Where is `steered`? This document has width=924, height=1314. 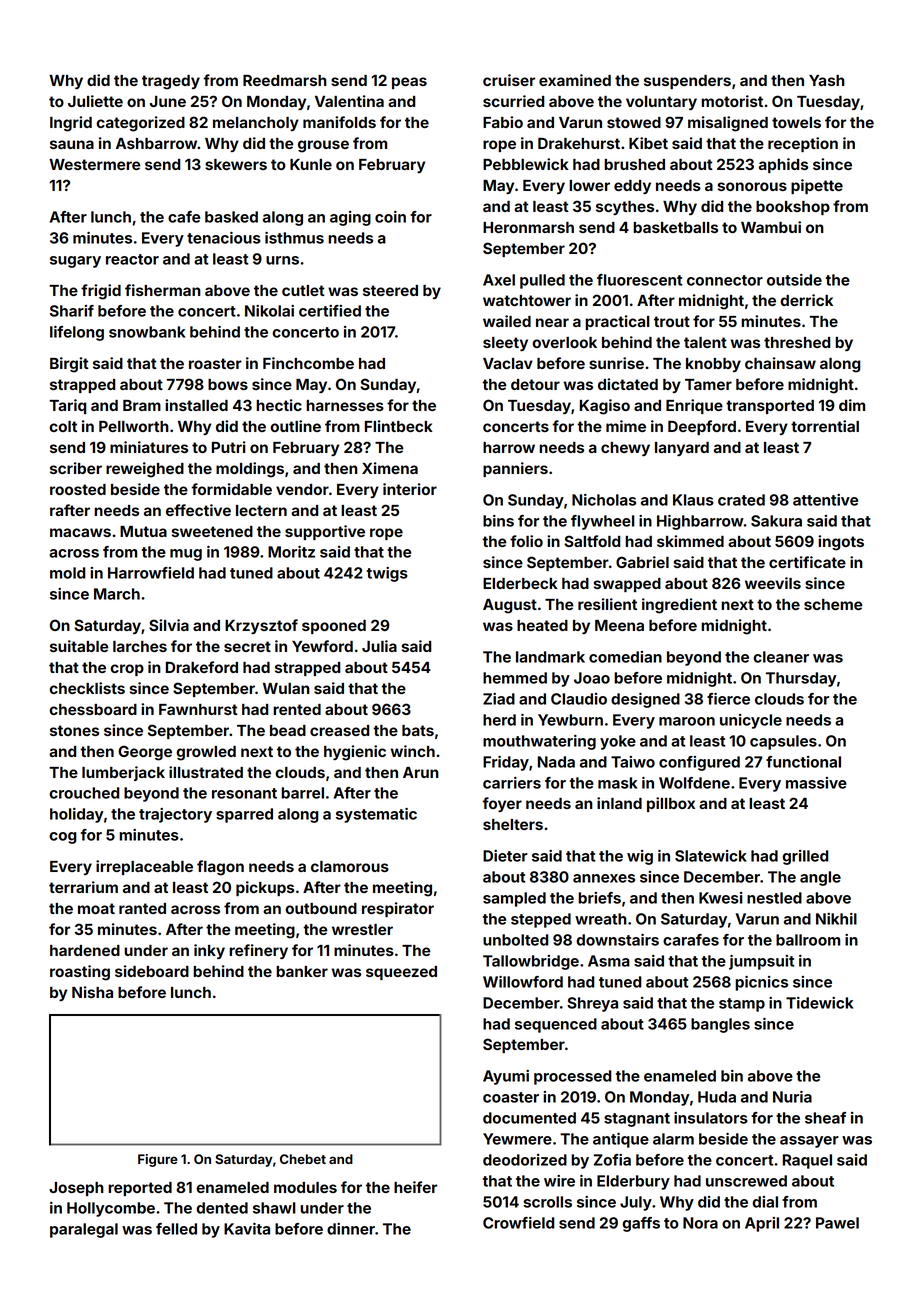
steered is located at coordinates (390, 290).
